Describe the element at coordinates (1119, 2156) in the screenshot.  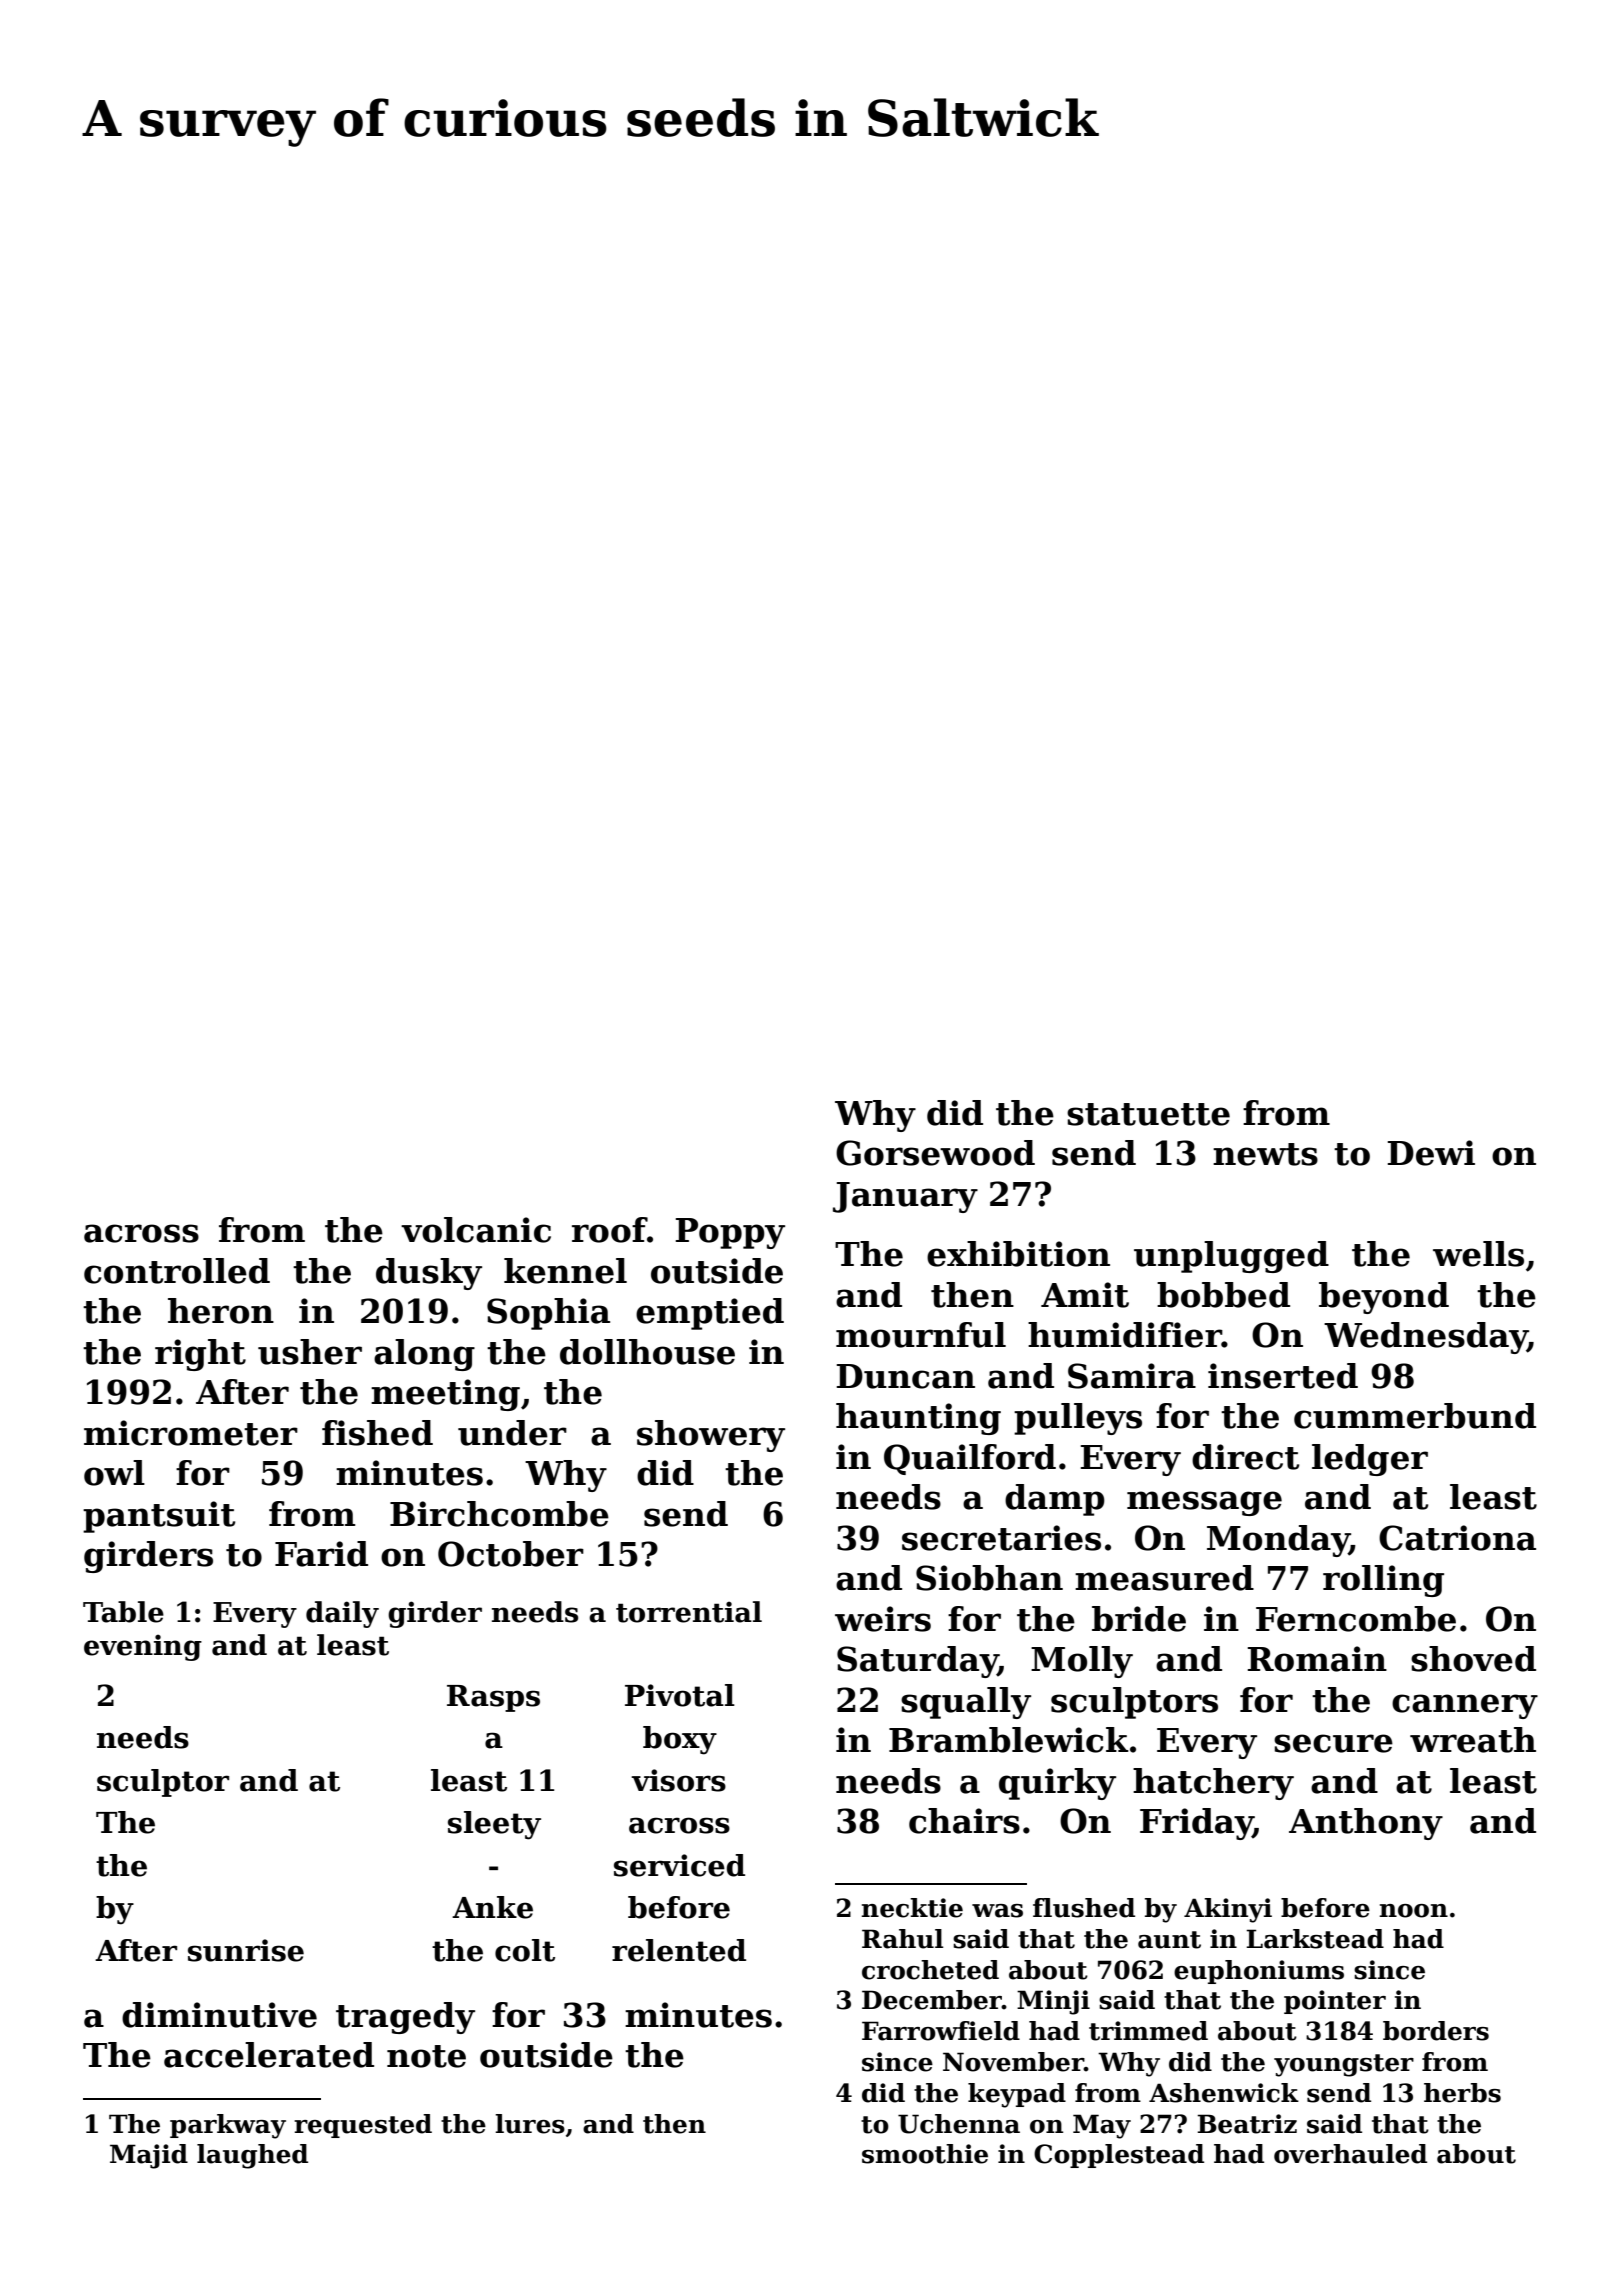
I see `Copplestead` at that location.
